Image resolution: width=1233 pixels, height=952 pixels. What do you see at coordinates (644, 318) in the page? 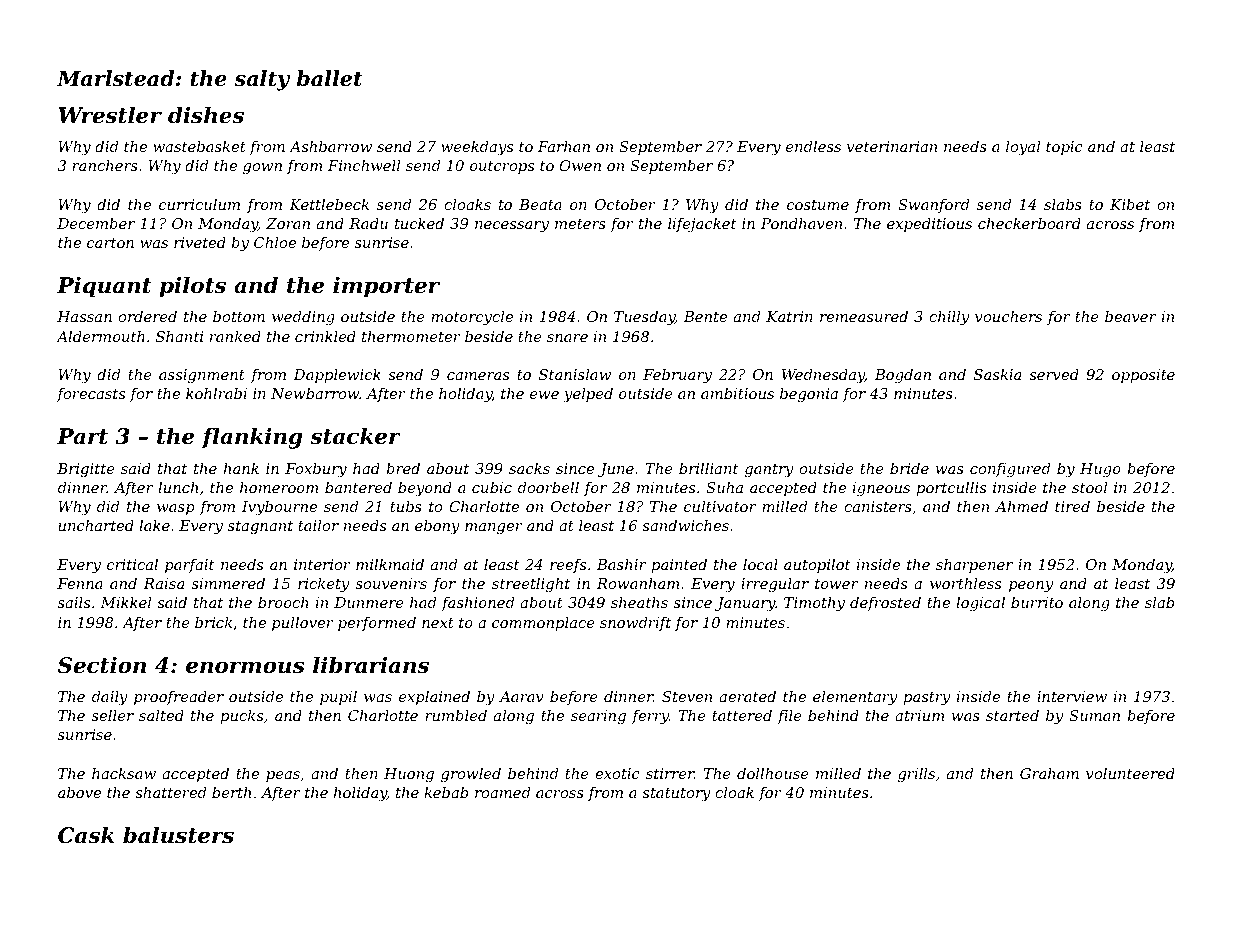
I see `Tuesday` at bounding box center [644, 318].
